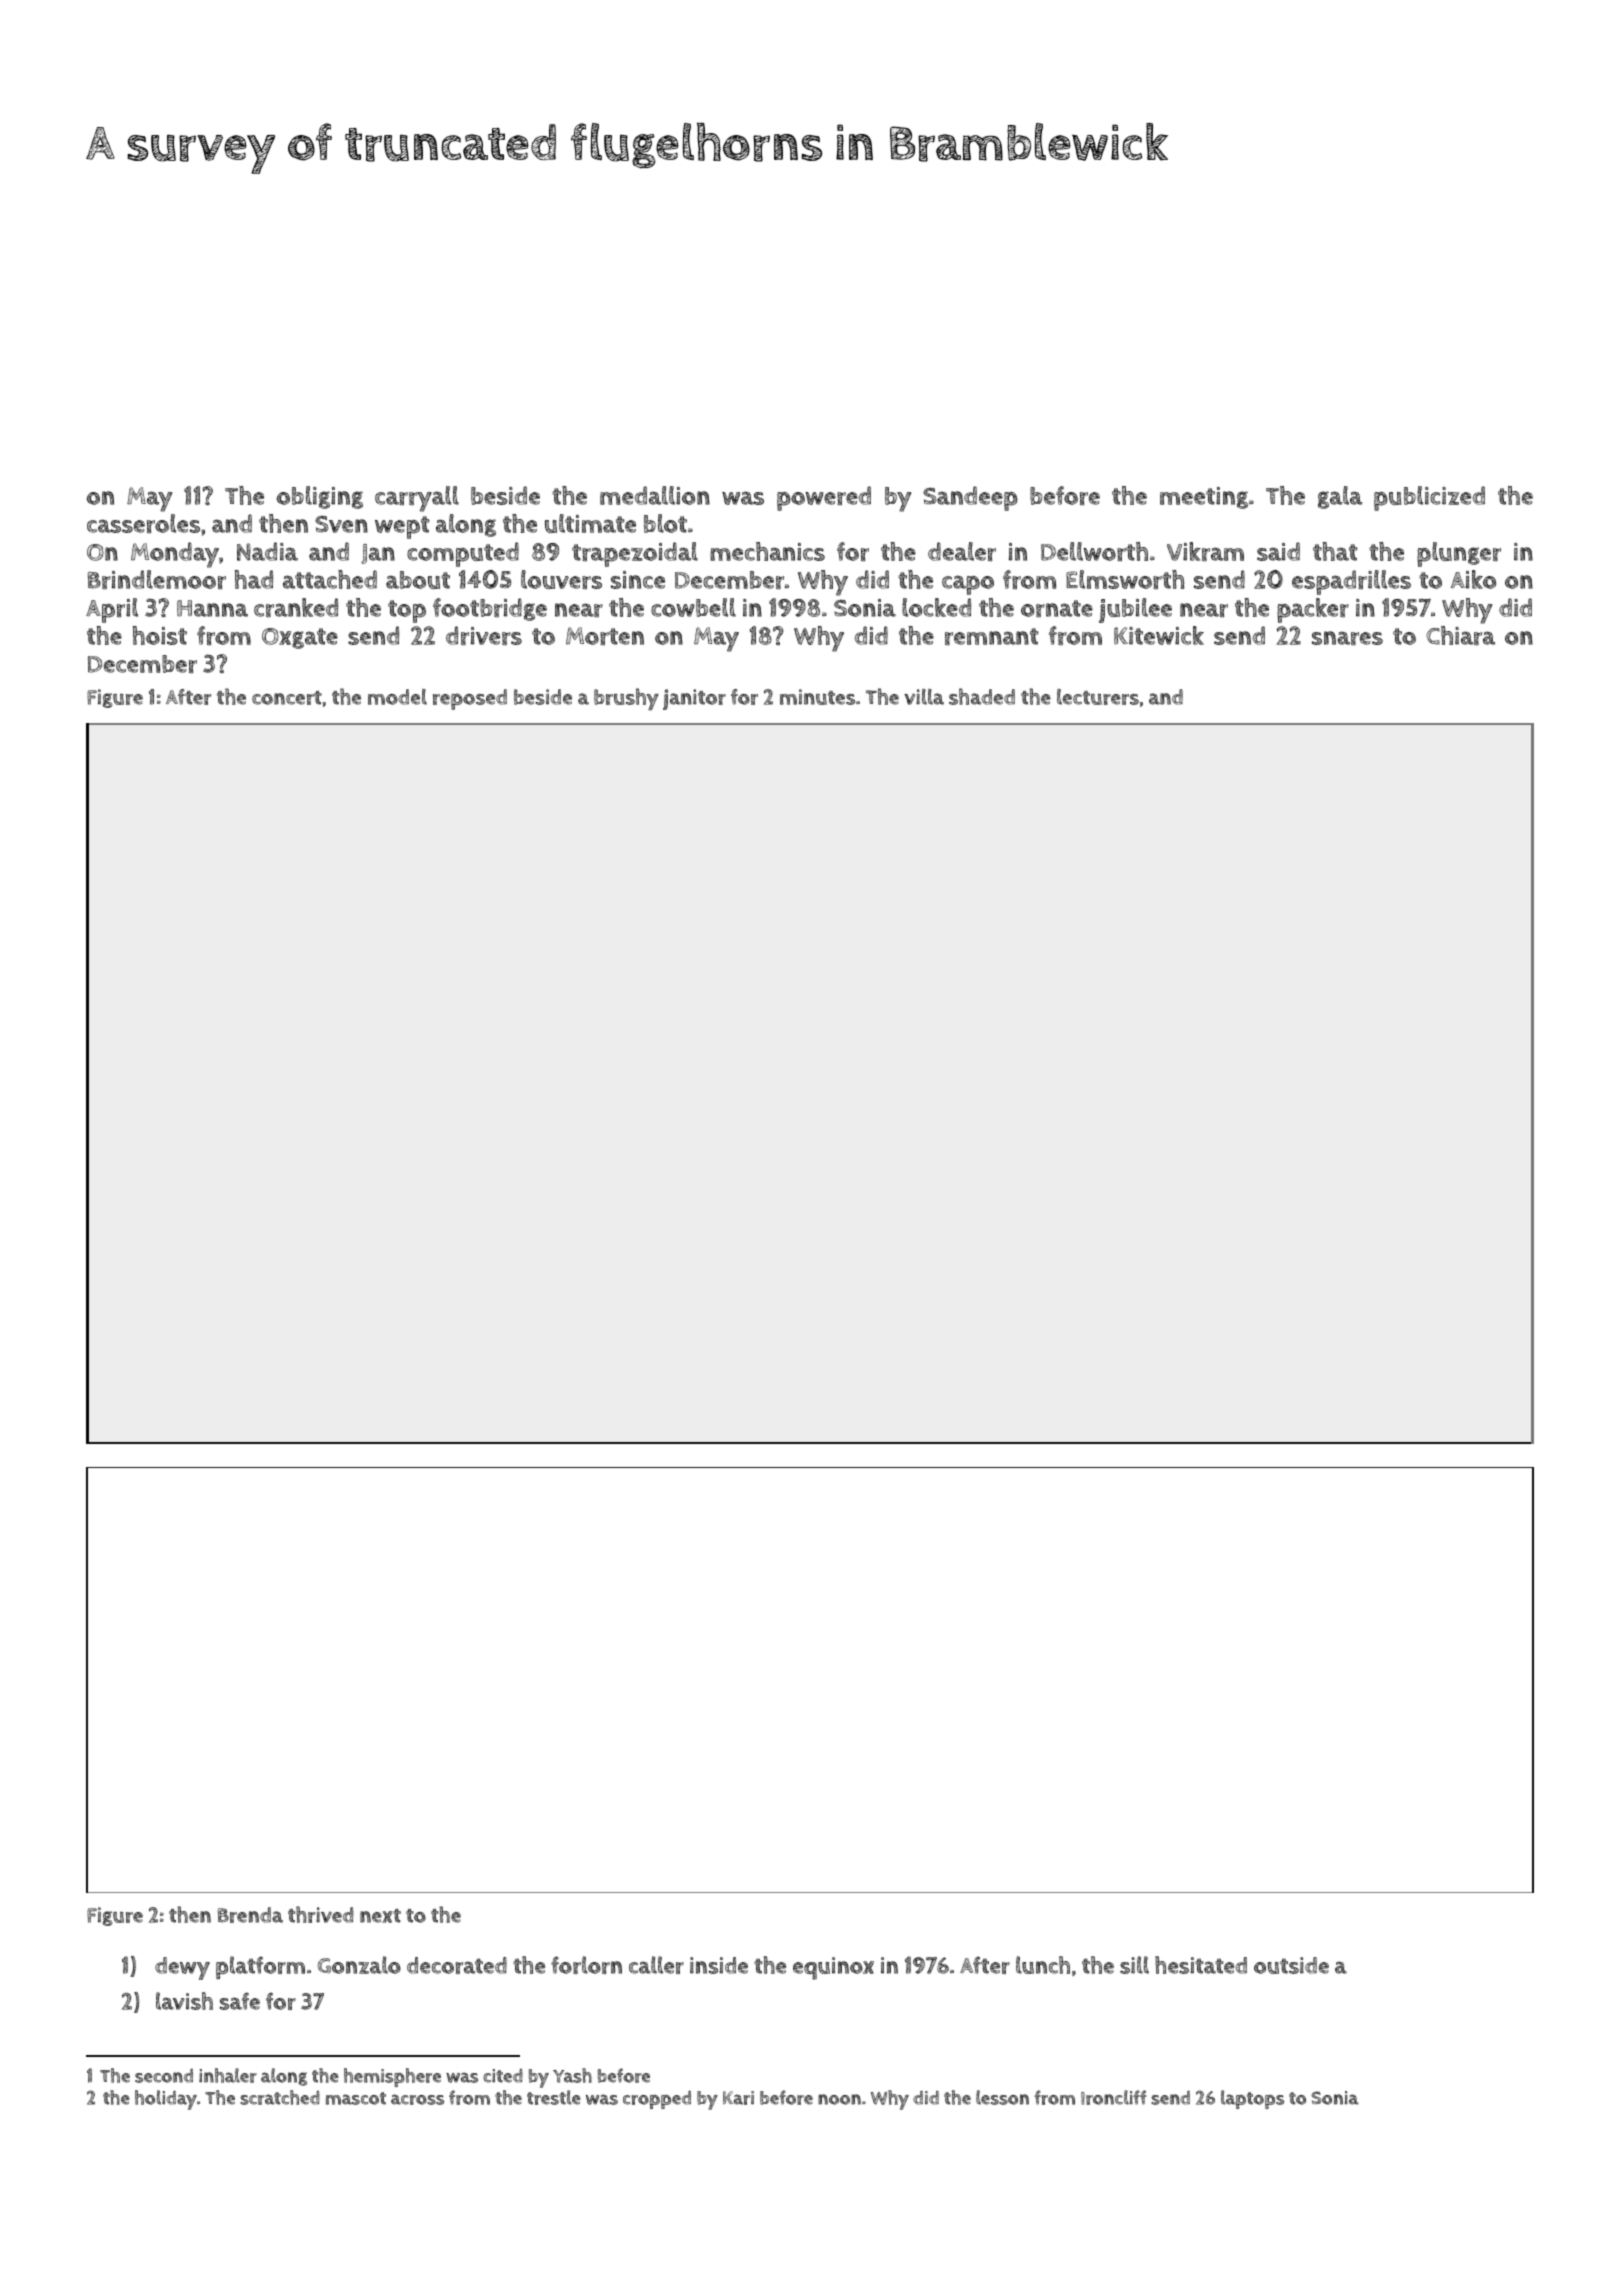  I want to click on thrived, so click(320, 1914).
